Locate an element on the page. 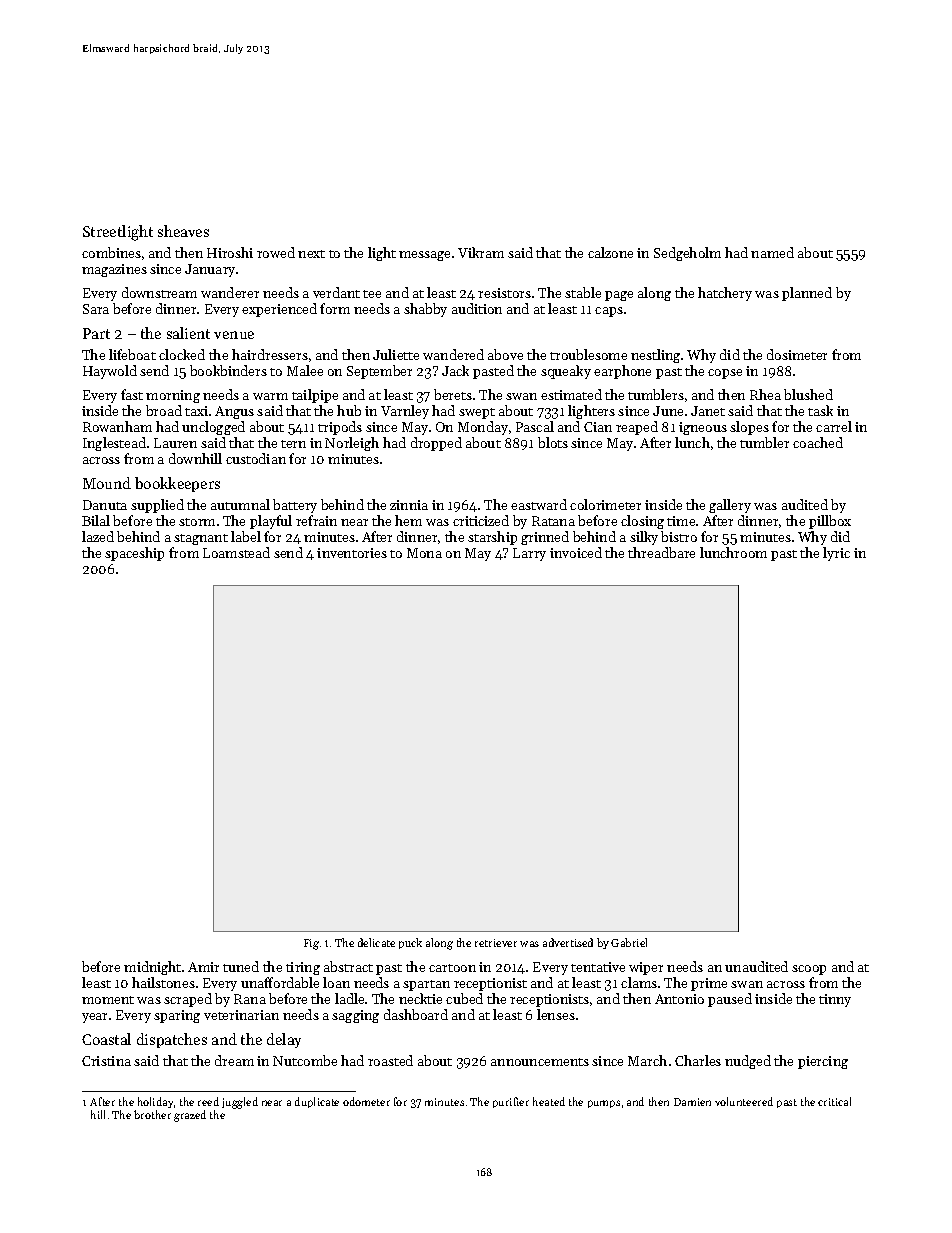 The height and width of the page is (1233, 952). page is located at coordinates (619, 296).
